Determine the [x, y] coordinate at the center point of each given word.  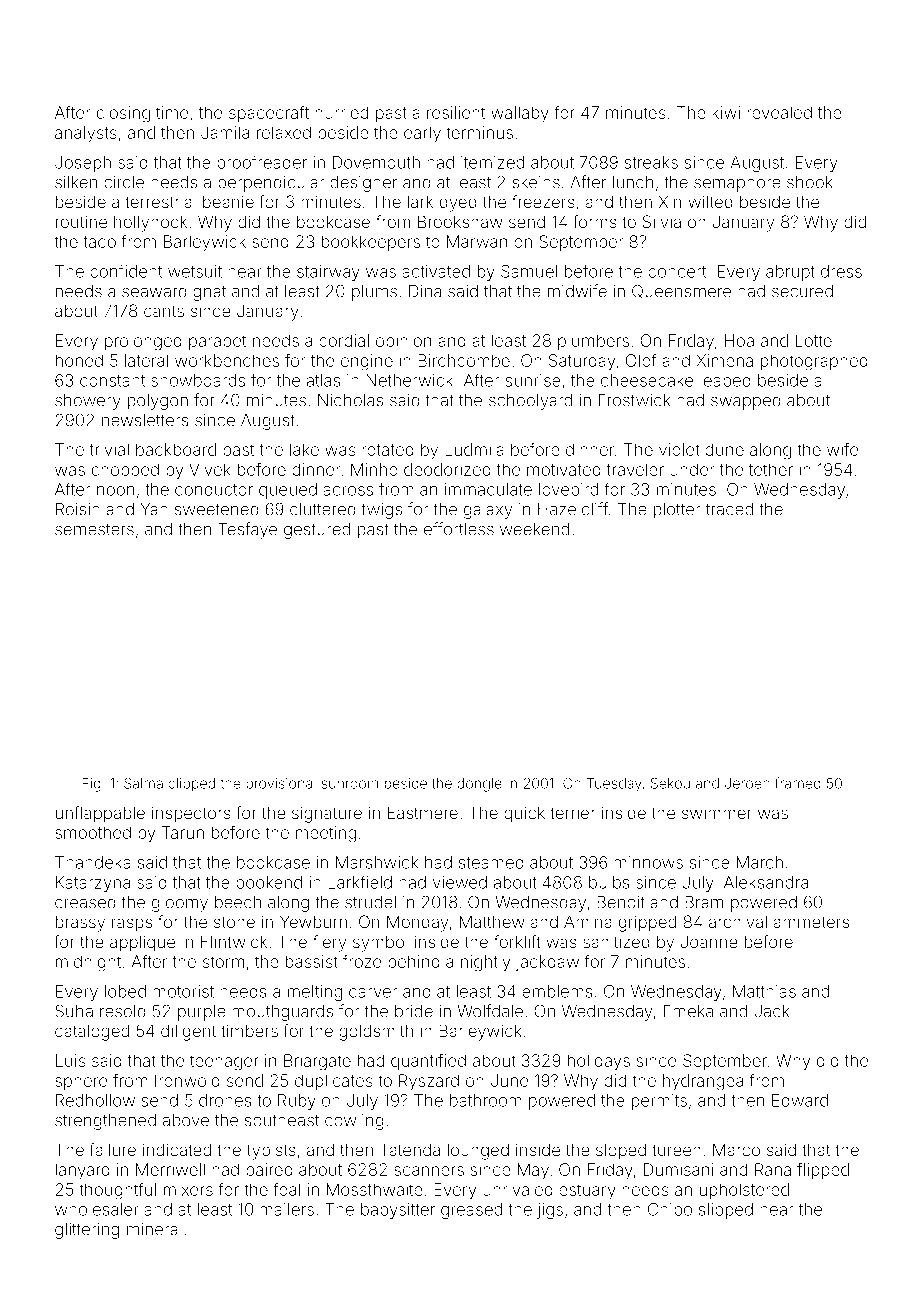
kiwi [726, 112]
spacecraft [269, 114]
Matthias [764, 991]
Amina [588, 921]
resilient [456, 112]
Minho [374, 469]
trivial [109, 449]
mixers [188, 1189]
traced [729, 509]
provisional [280, 784]
